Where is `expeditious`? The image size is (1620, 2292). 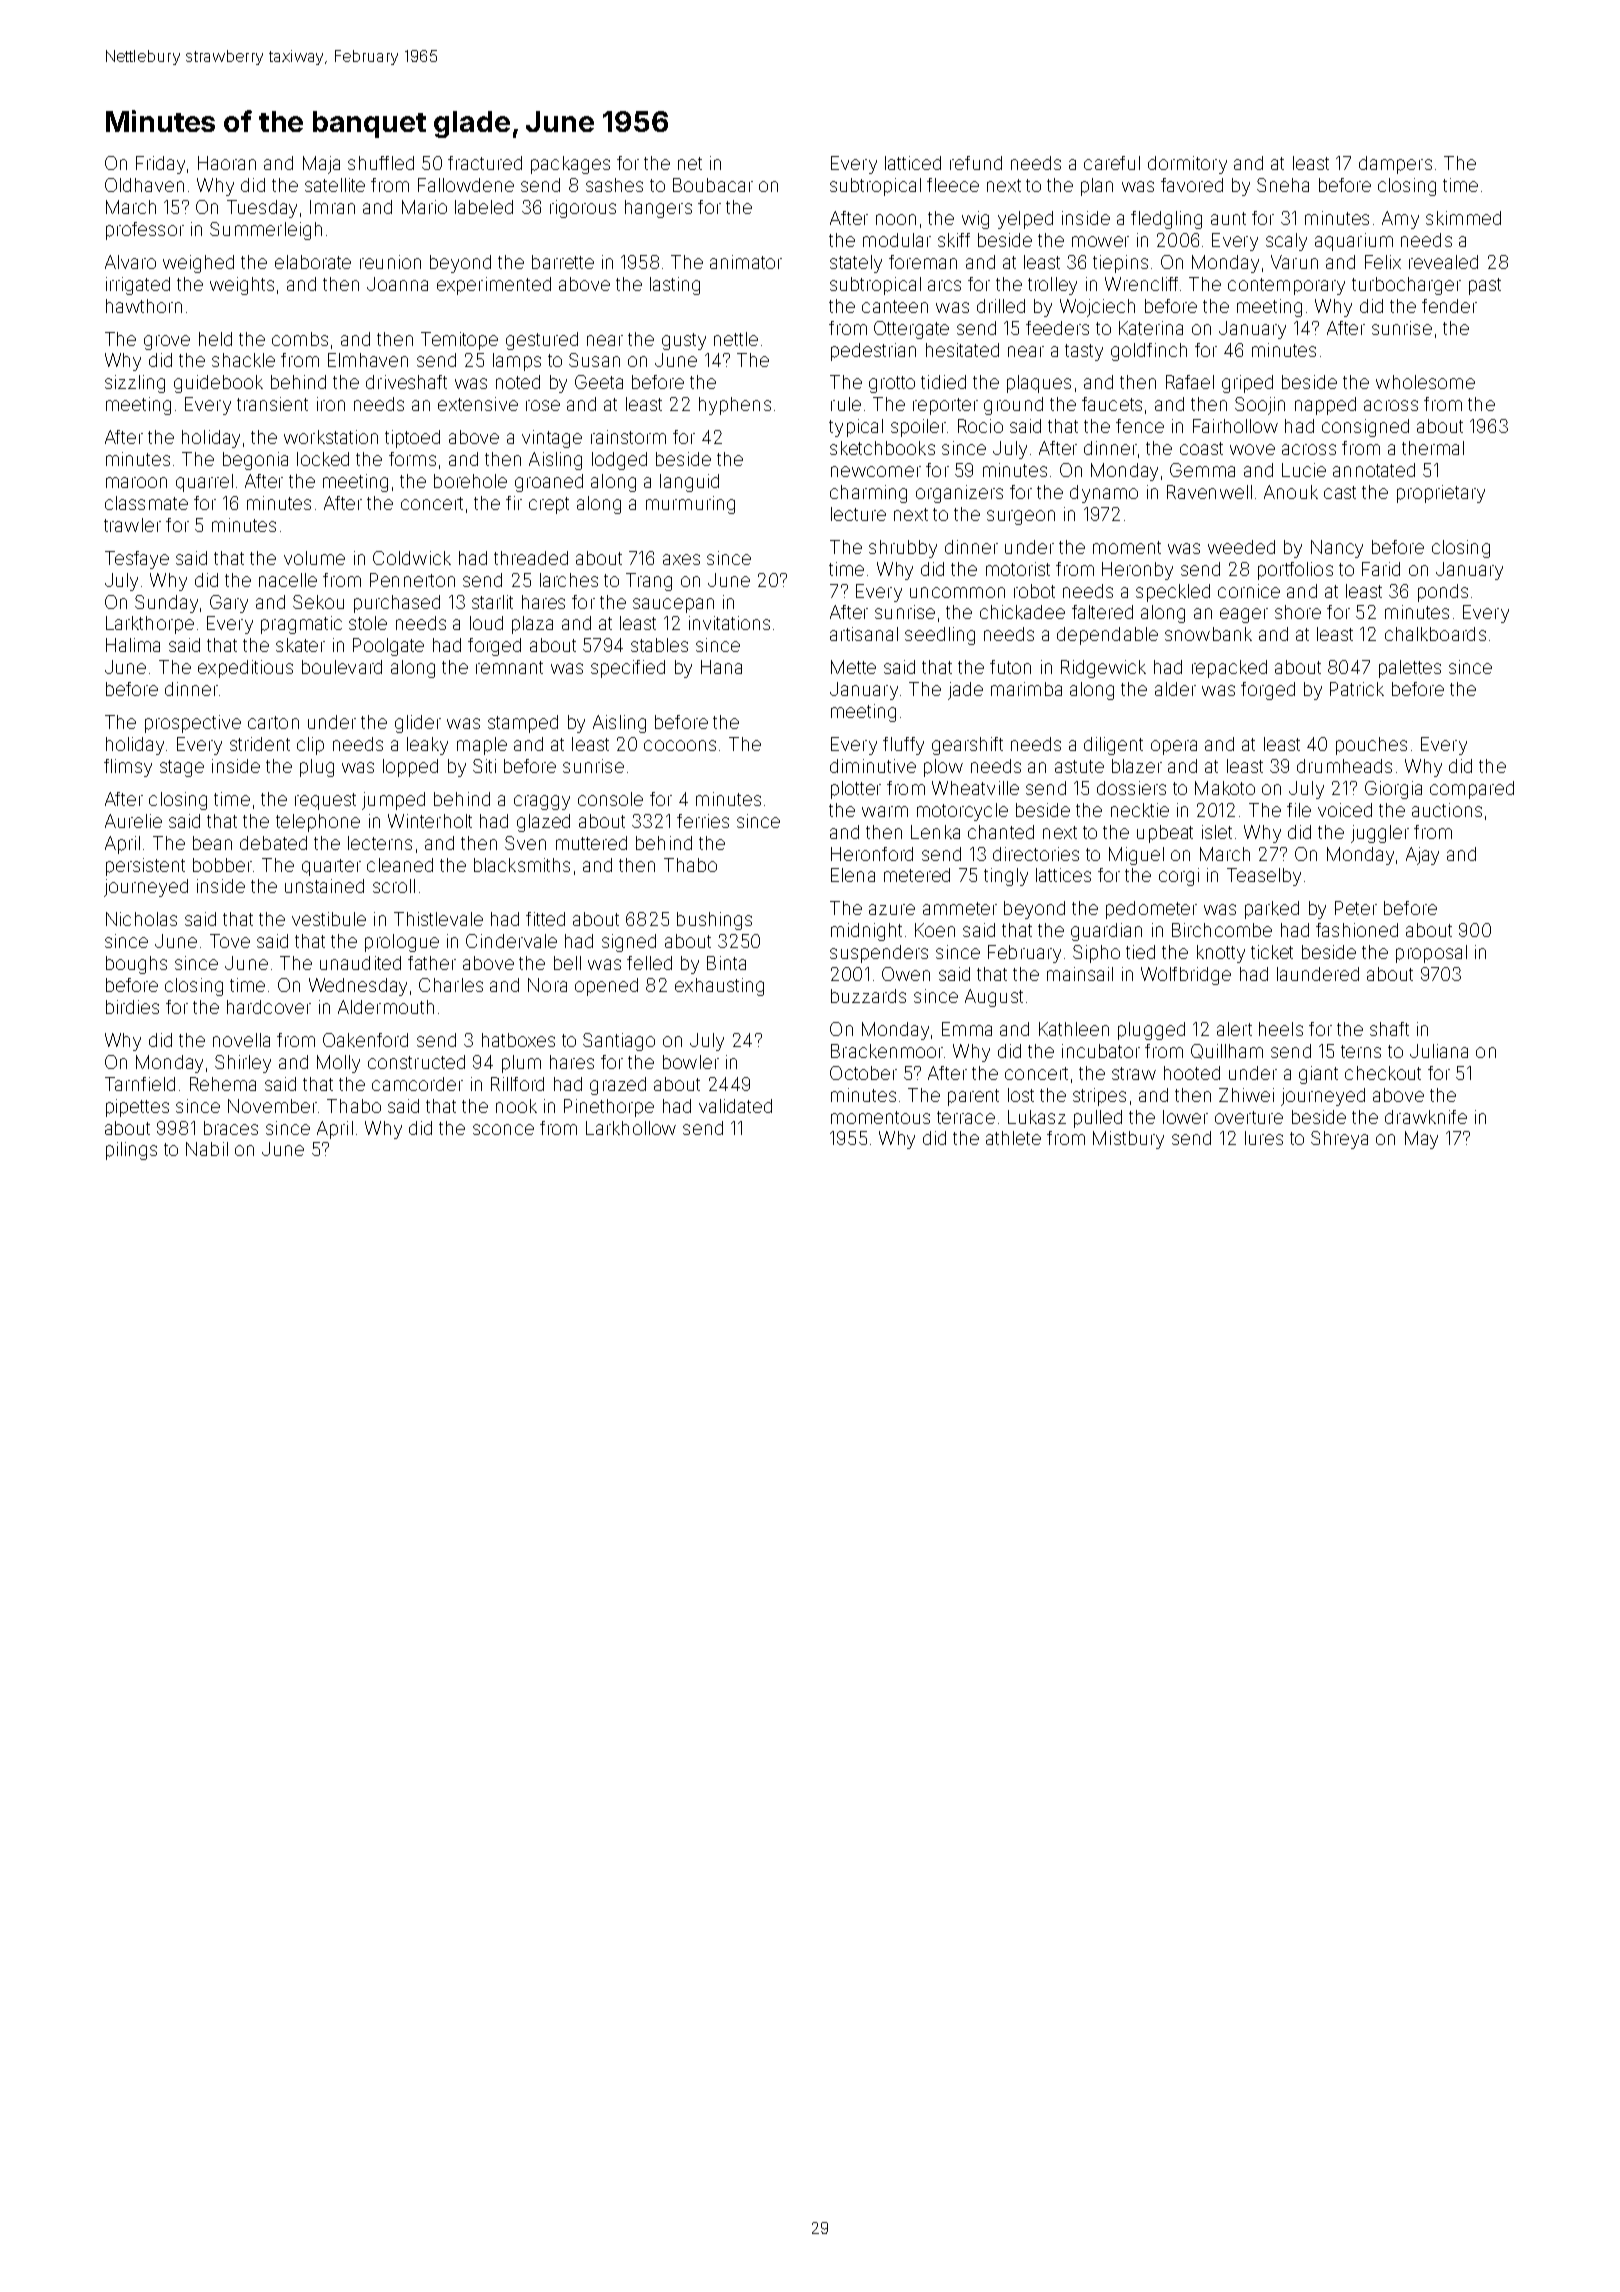 expeditious is located at coordinates (245, 669).
